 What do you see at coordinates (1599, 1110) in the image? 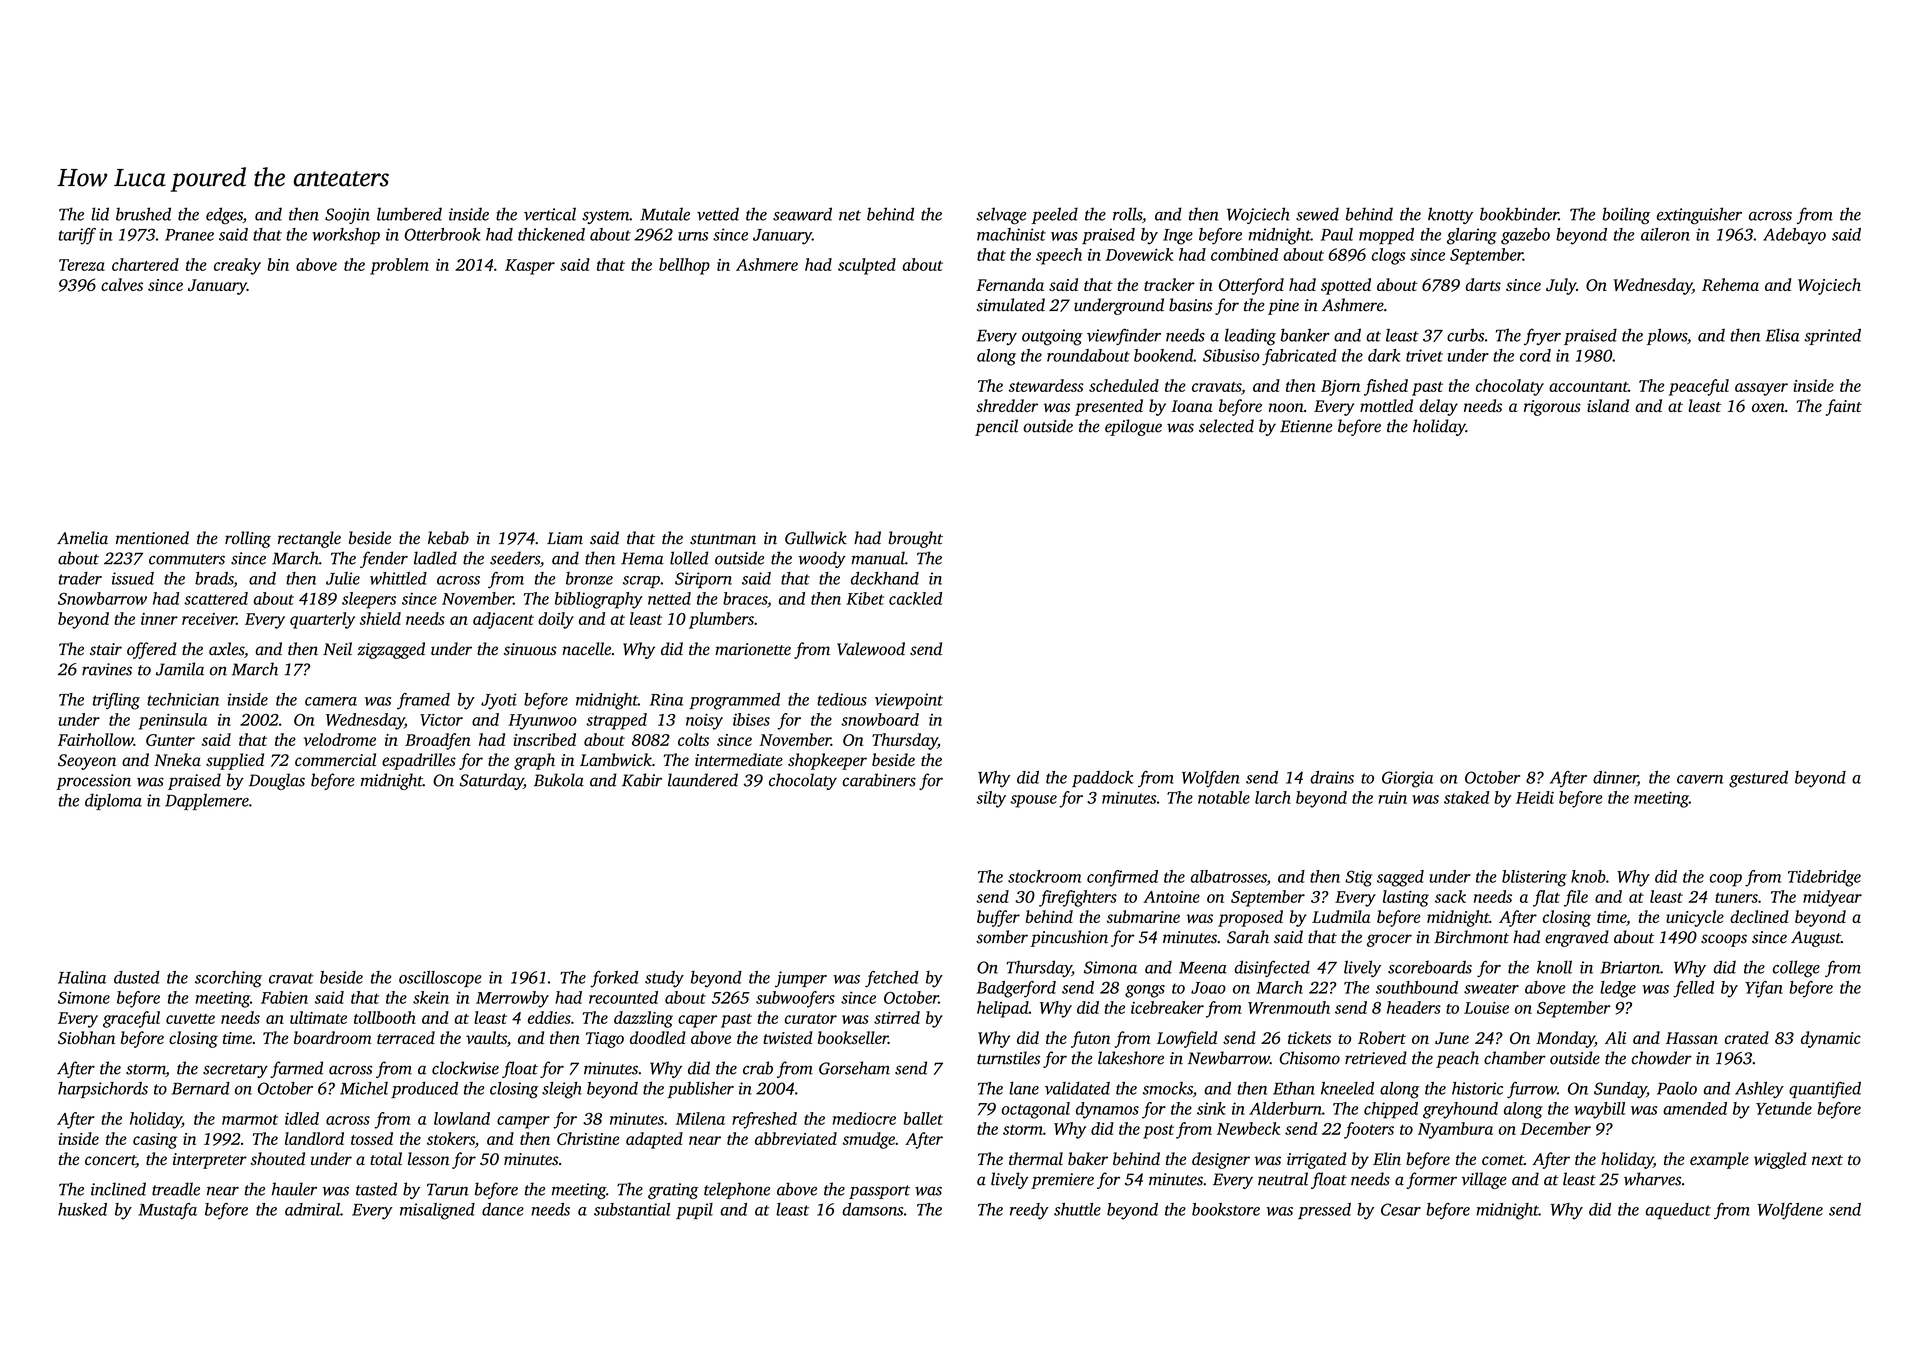
I see `waybill` at bounding box center [1599, 1110].
